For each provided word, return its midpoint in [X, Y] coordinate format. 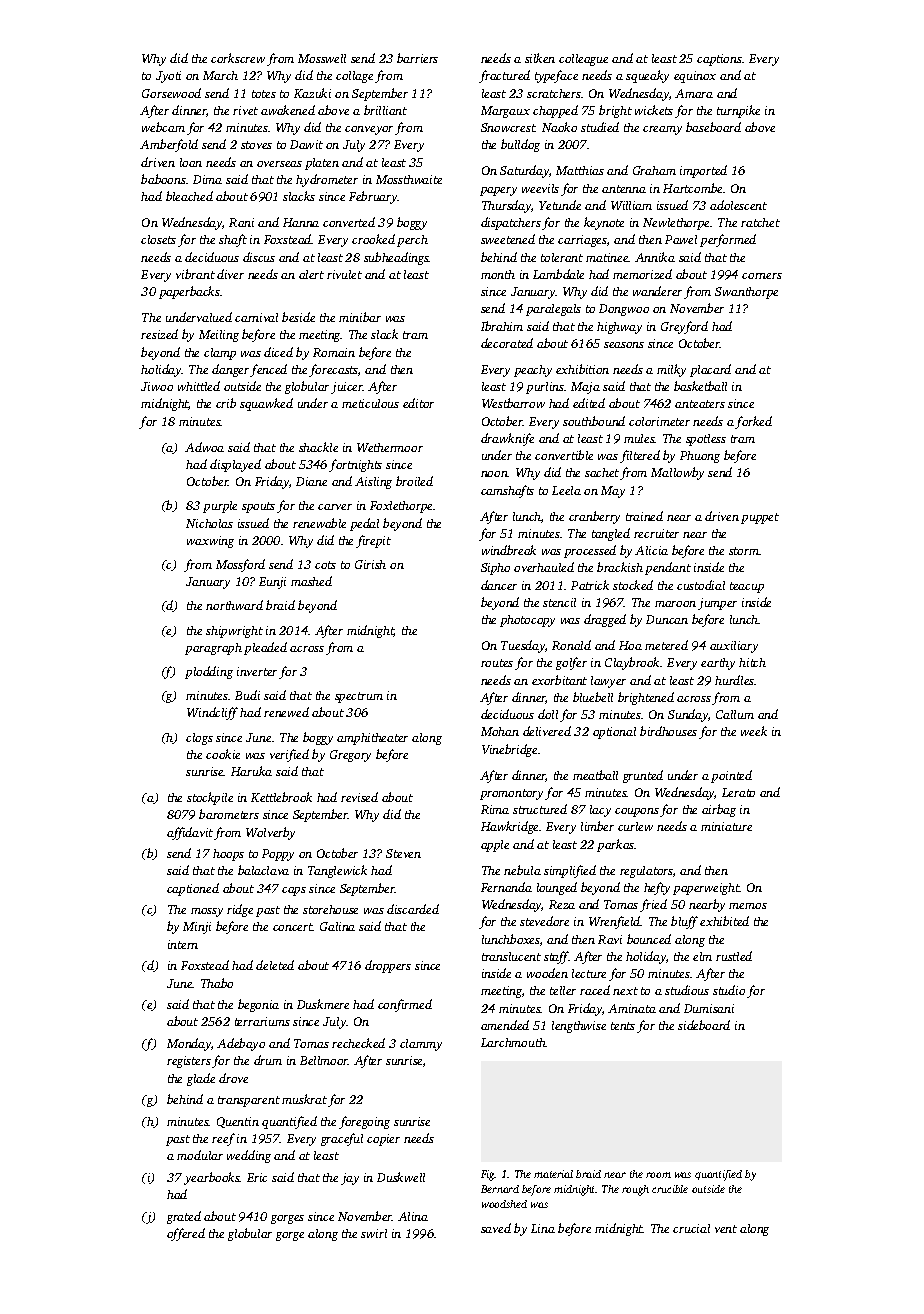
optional [614, 733]
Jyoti [168, 77]
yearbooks [212, 1178]
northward [234, 605]
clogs [199, 739]
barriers [417, 58]
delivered [547, 731]
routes [497, 663]
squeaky [647, 76]
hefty [657, 888]
